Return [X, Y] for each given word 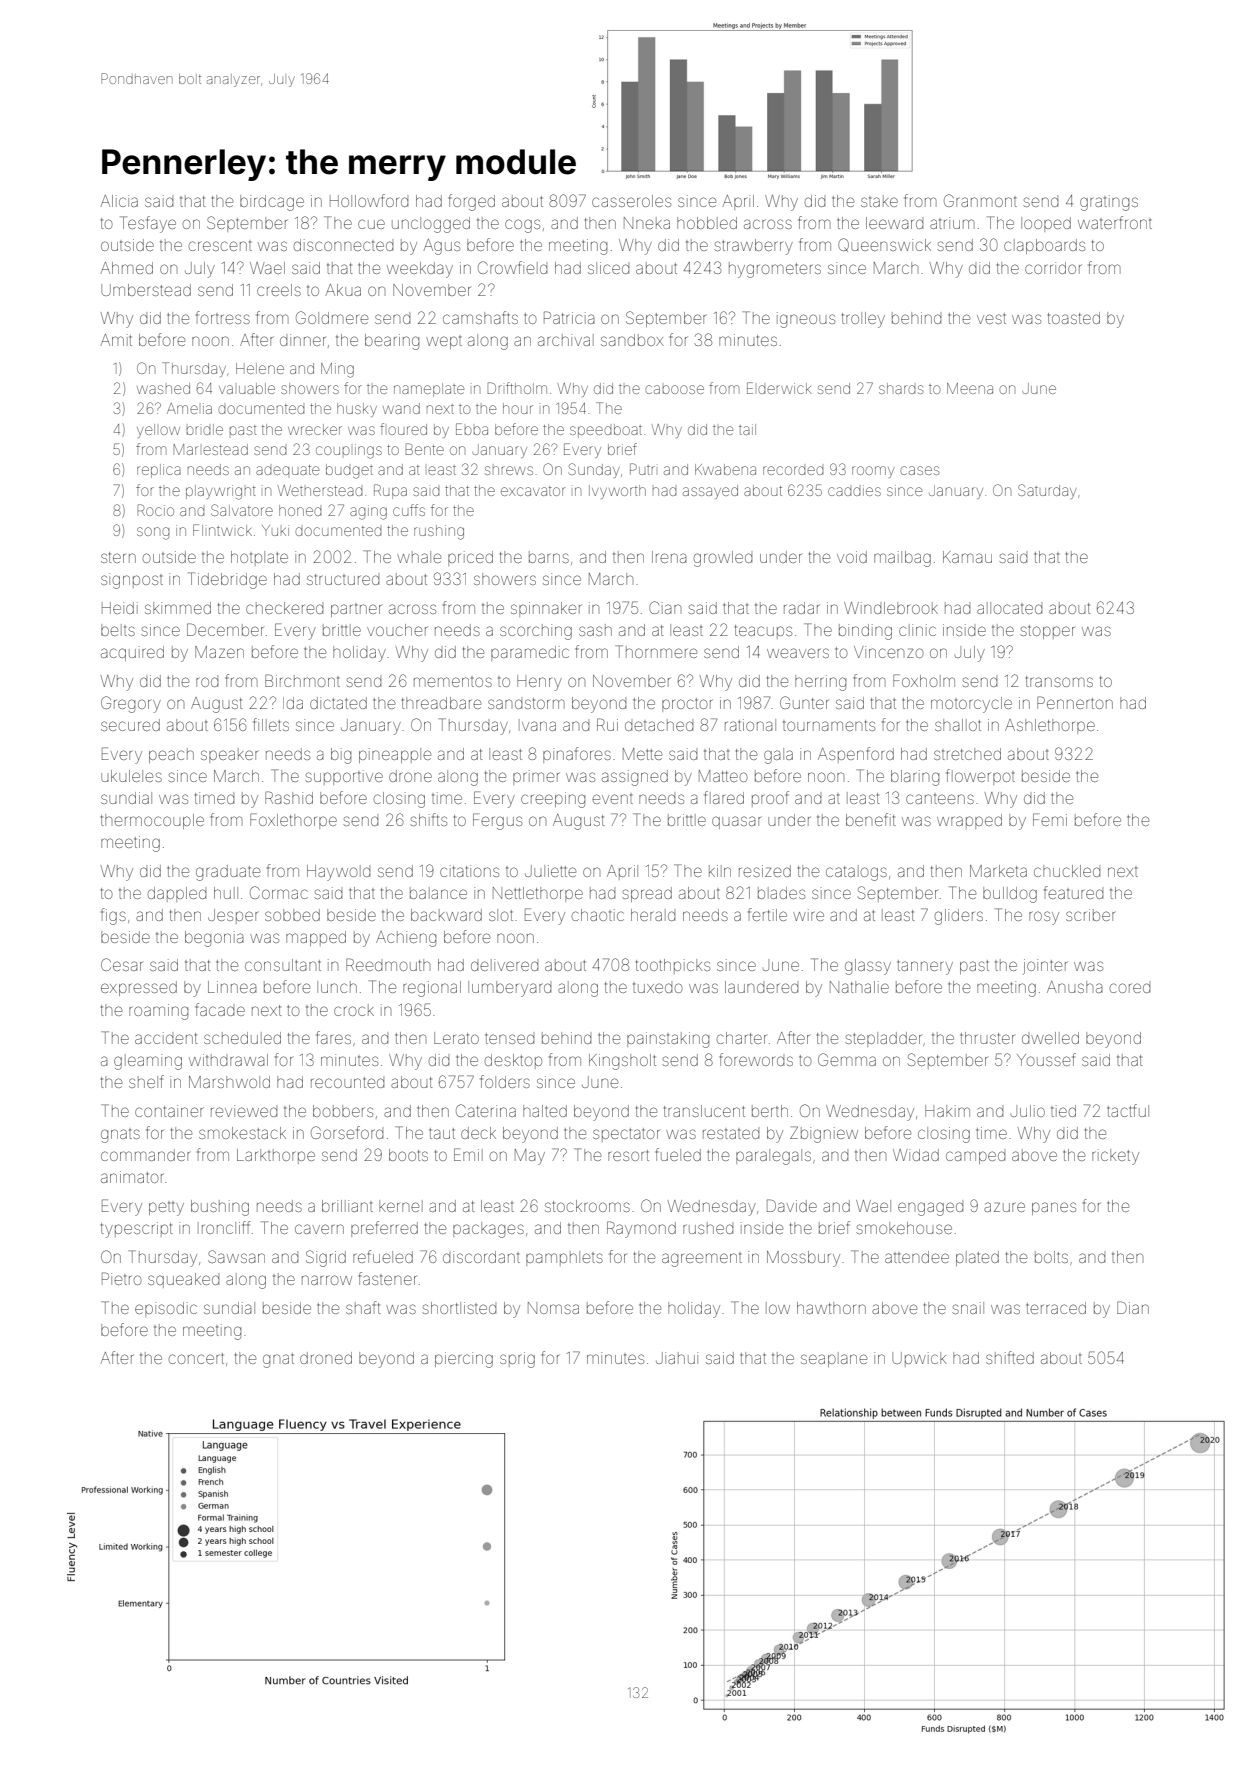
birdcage [272, 203]
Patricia [569, 317]
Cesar [122, 964]
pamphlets [564, 1258]
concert [196, 1358]
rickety [1115, 1157]
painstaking [668, 1040]
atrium [952, 223]
